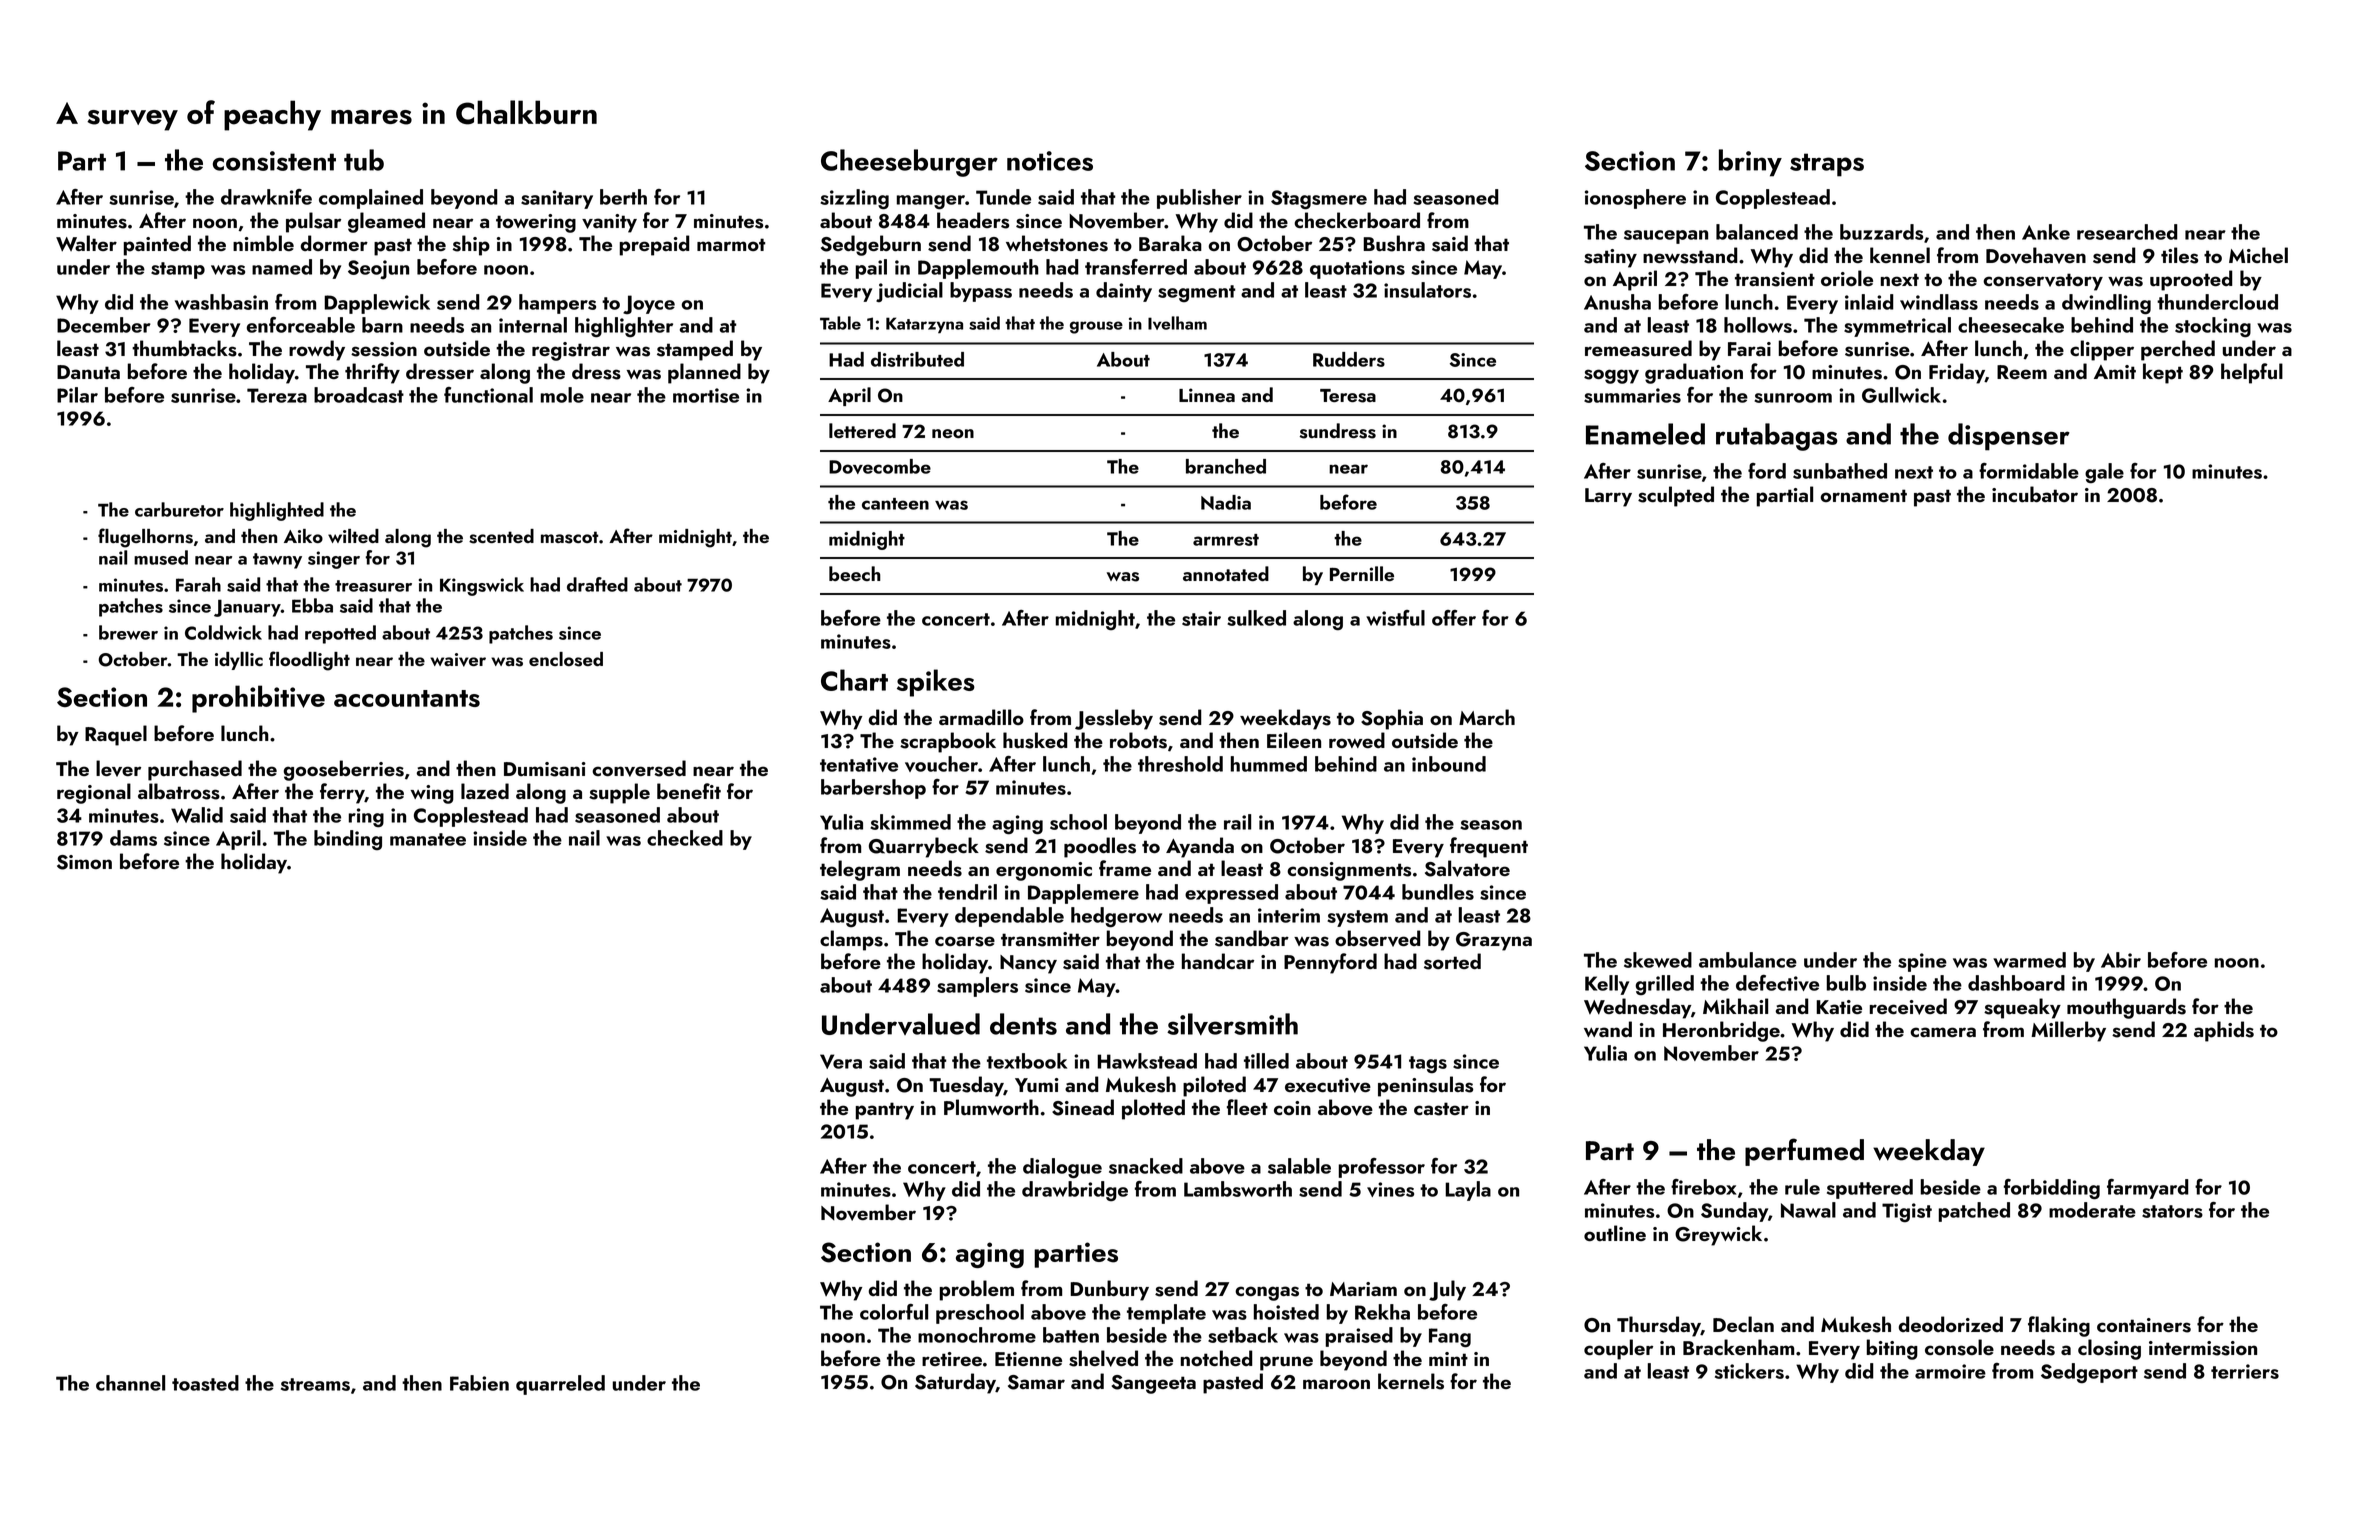 Image resolution: width=2354 pixels, height=1523 pixels. I want to click on Saturday, so click(955, 1383).
